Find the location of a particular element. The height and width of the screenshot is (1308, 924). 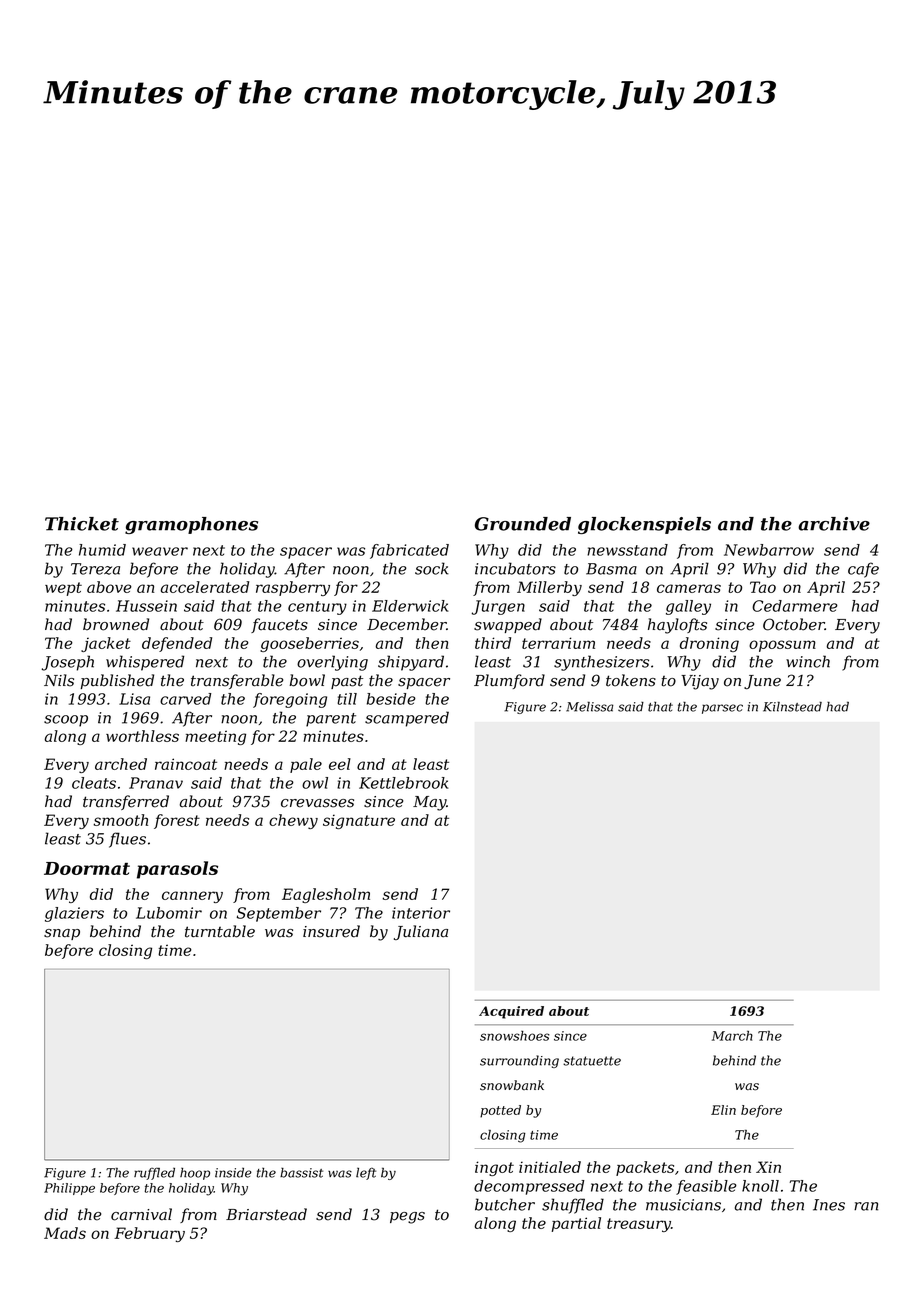

treasury is located at coordinates (639, 1225).
